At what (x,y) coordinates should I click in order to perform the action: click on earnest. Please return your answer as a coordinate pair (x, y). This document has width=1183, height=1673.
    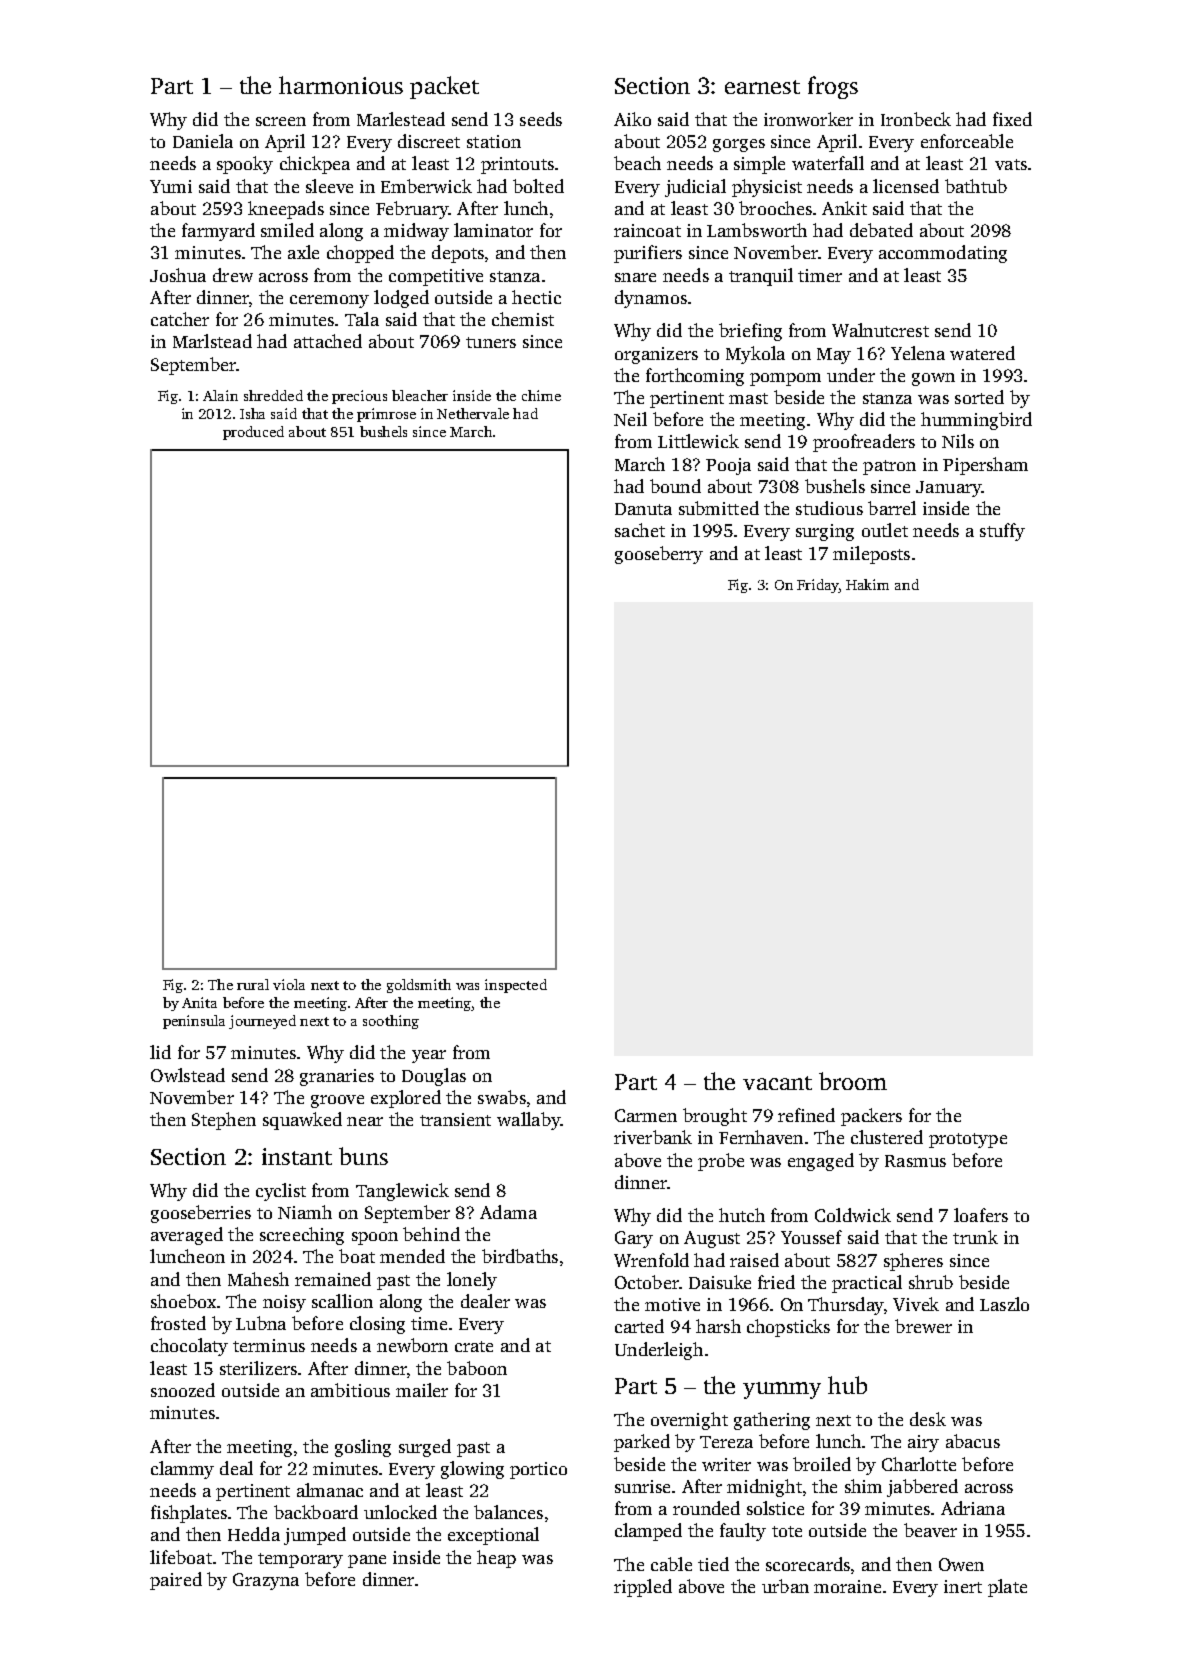
    Looking at the image, I should click on (762, 87).
